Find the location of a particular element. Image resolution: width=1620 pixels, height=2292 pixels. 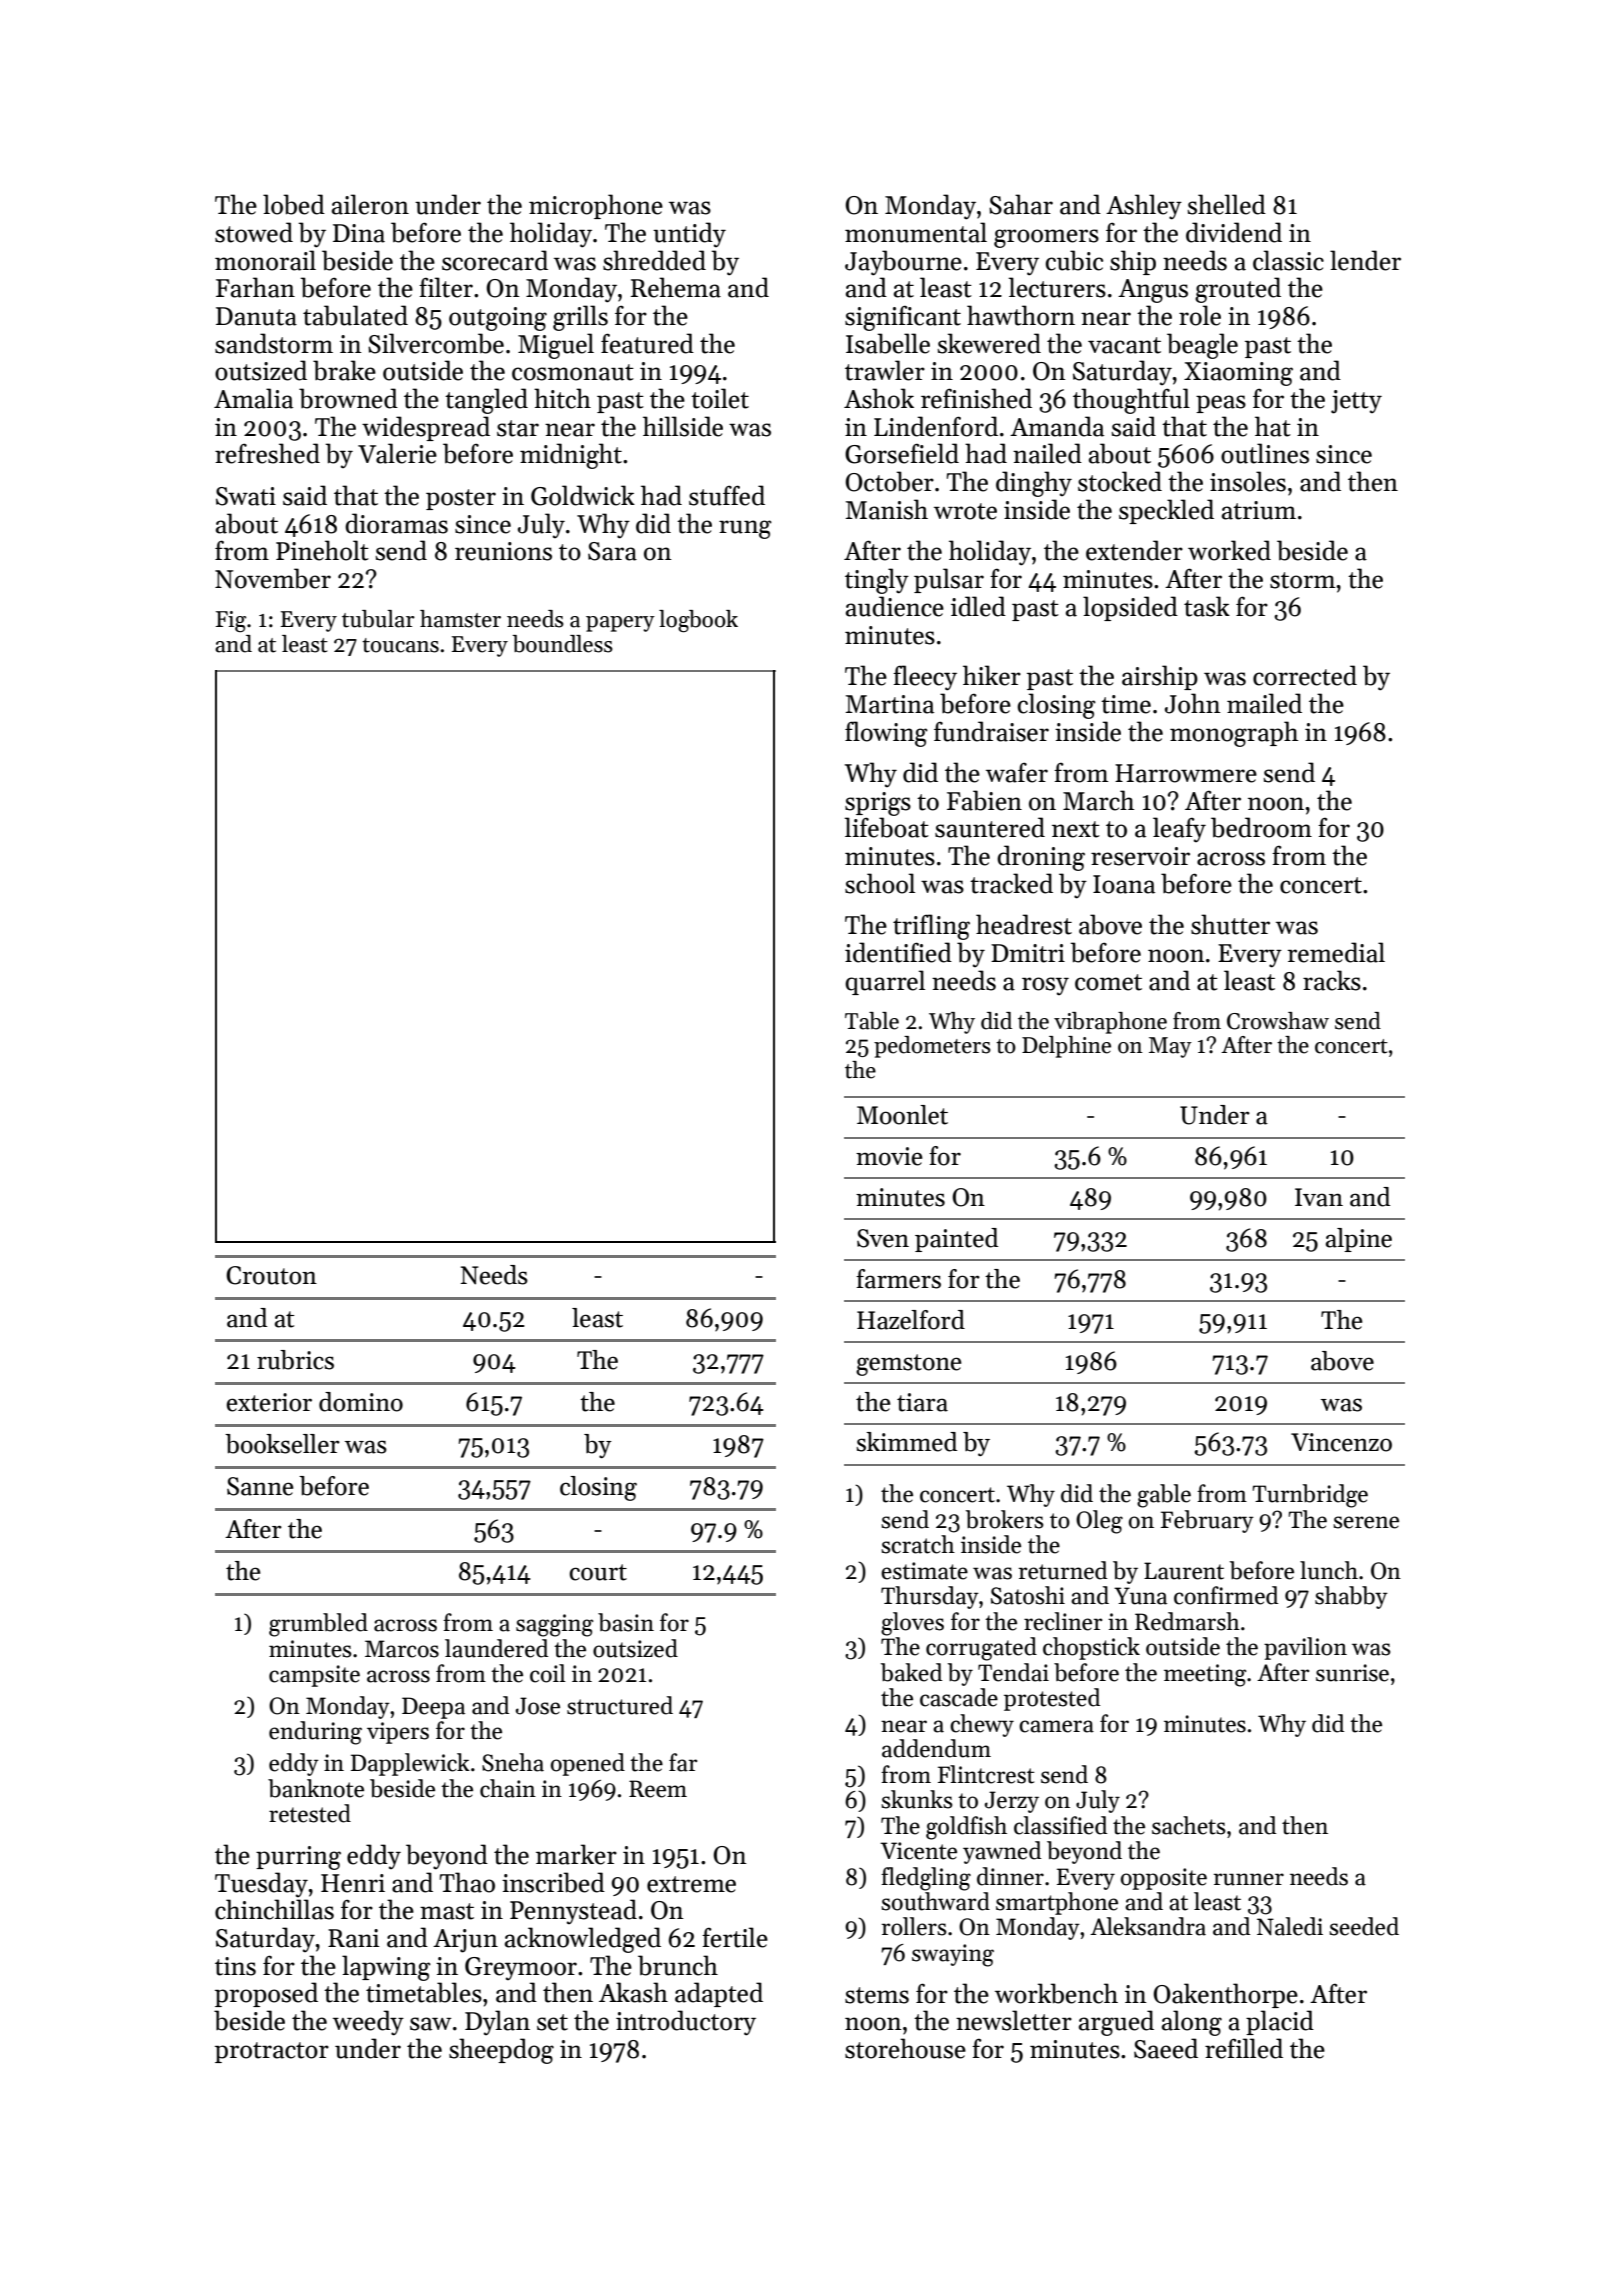

Sahar is located at coordinates (1021, 204).
